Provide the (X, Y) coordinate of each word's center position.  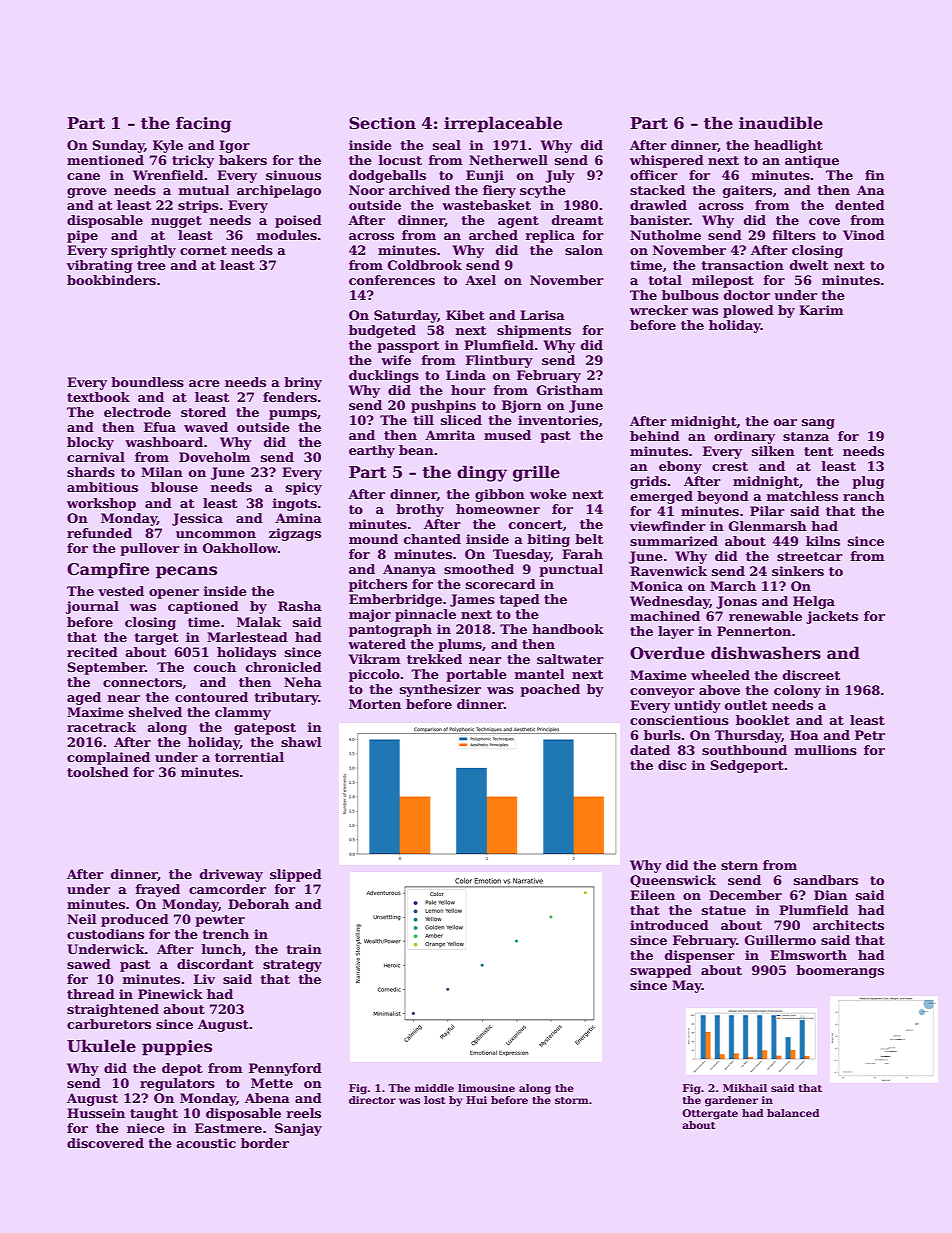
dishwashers (766, 653)
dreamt (577, 220)
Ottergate (710, 1114)
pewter (220, 921)
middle (434, 1088)
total (665, 280)
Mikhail (745, 1088)
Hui (476, 1100)
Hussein (96, 1113)
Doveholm (215, 457)
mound (373, 539)
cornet (203, 250)
